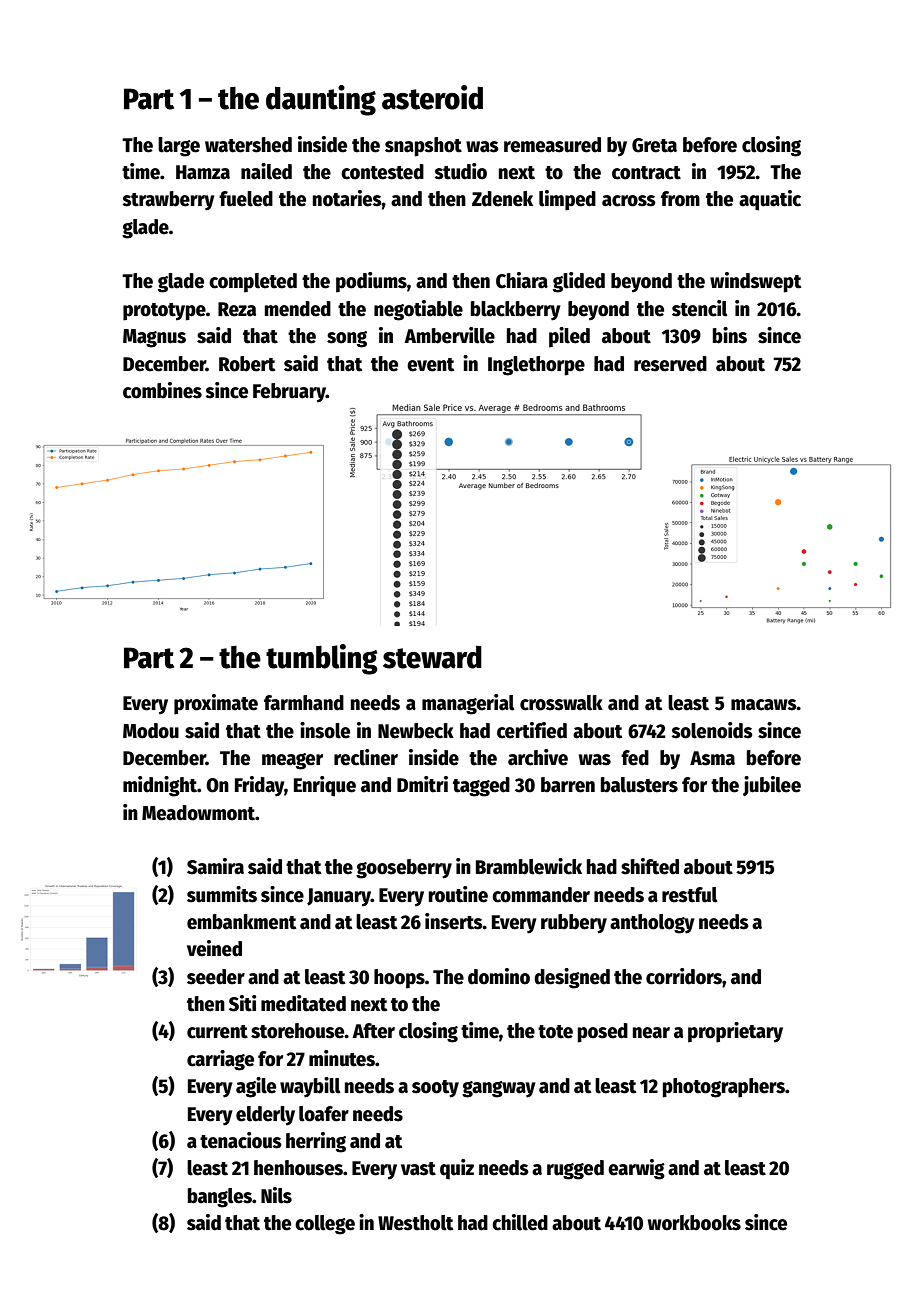 This image has width=924, height=1311. I want to click on bangles, so click(220, 1198).
